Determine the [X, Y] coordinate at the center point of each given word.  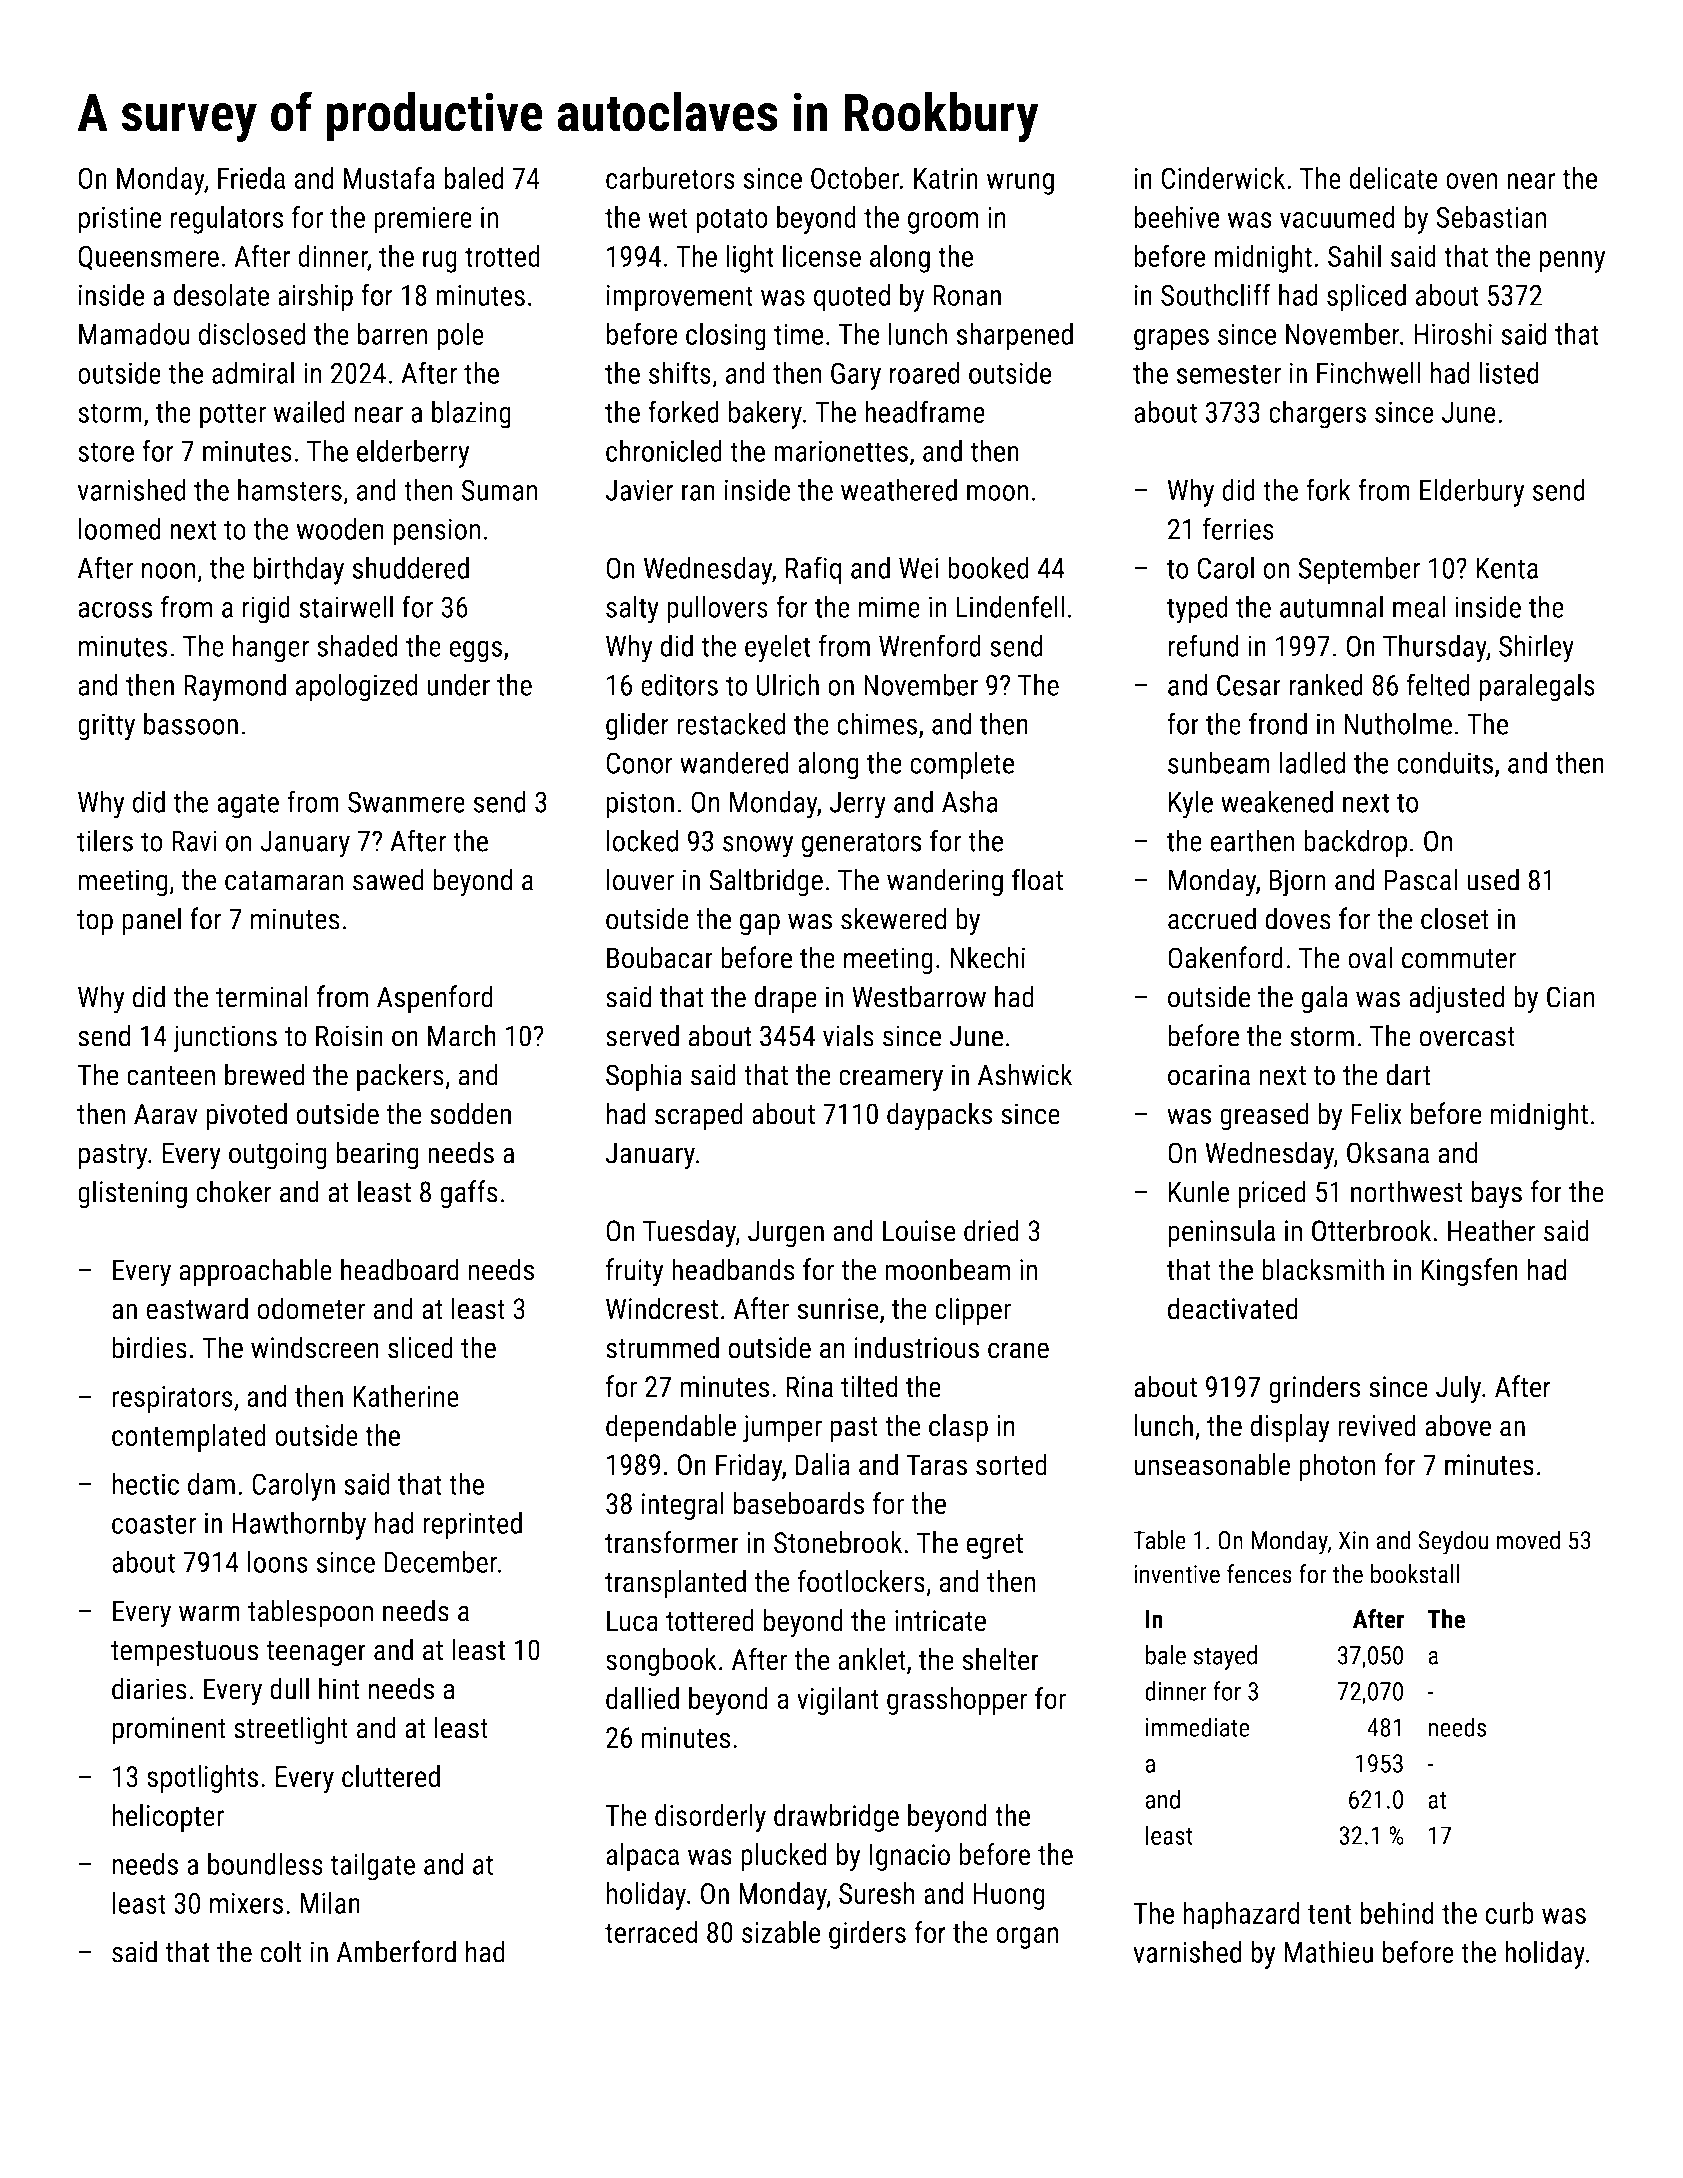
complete [962, 765]
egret [994, 1546]
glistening [132, 1194]
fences [1259, 1574]
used [1493, 879]
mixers [246, 1903]
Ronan [967, 295]
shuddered [410, 567]
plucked [784, 1857]
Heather [1492, 1230]
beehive [1177, 217]
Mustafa [389, 177]
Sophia [644, 1077]
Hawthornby [299, 1525]
